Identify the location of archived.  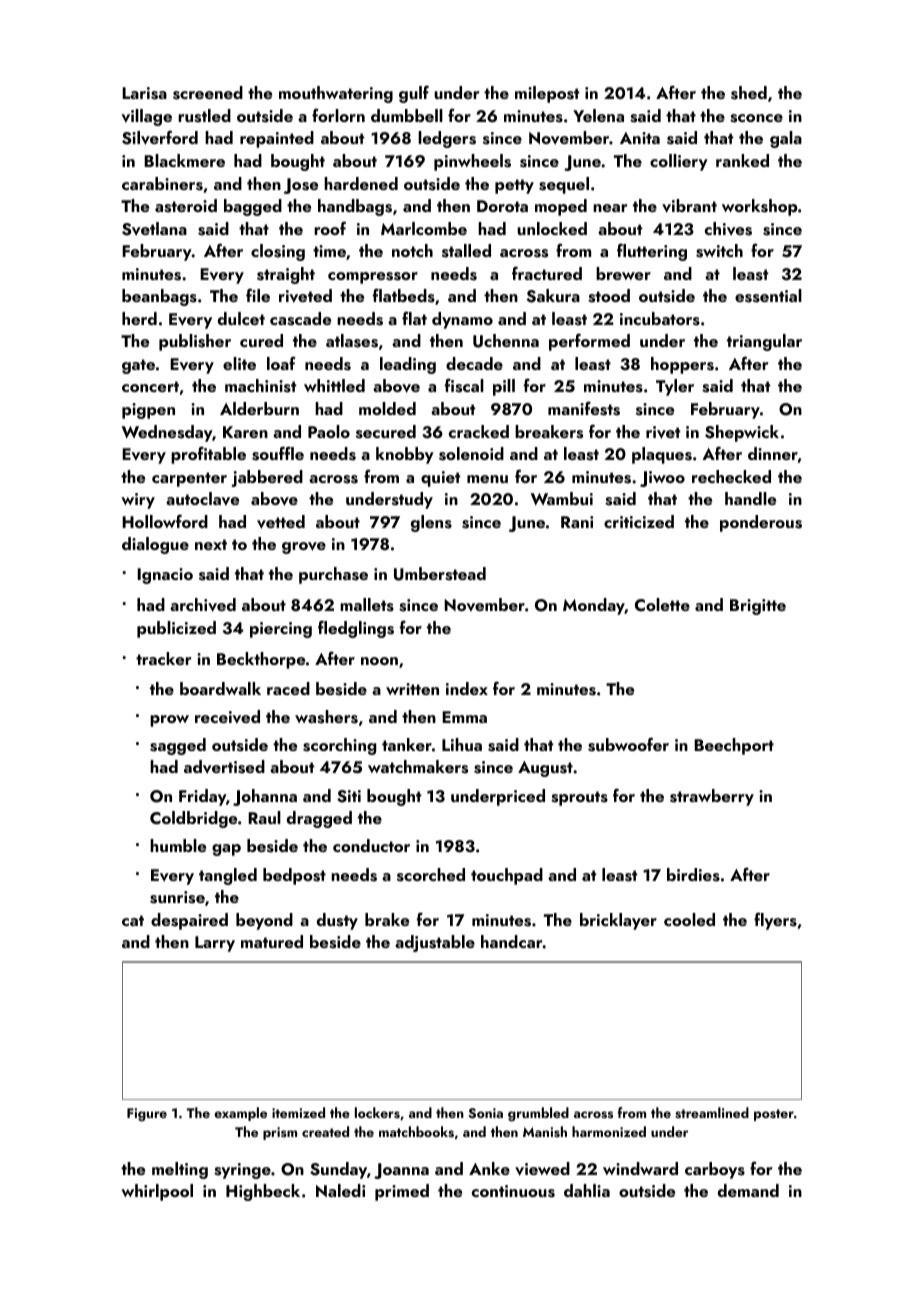
(203, 605).
